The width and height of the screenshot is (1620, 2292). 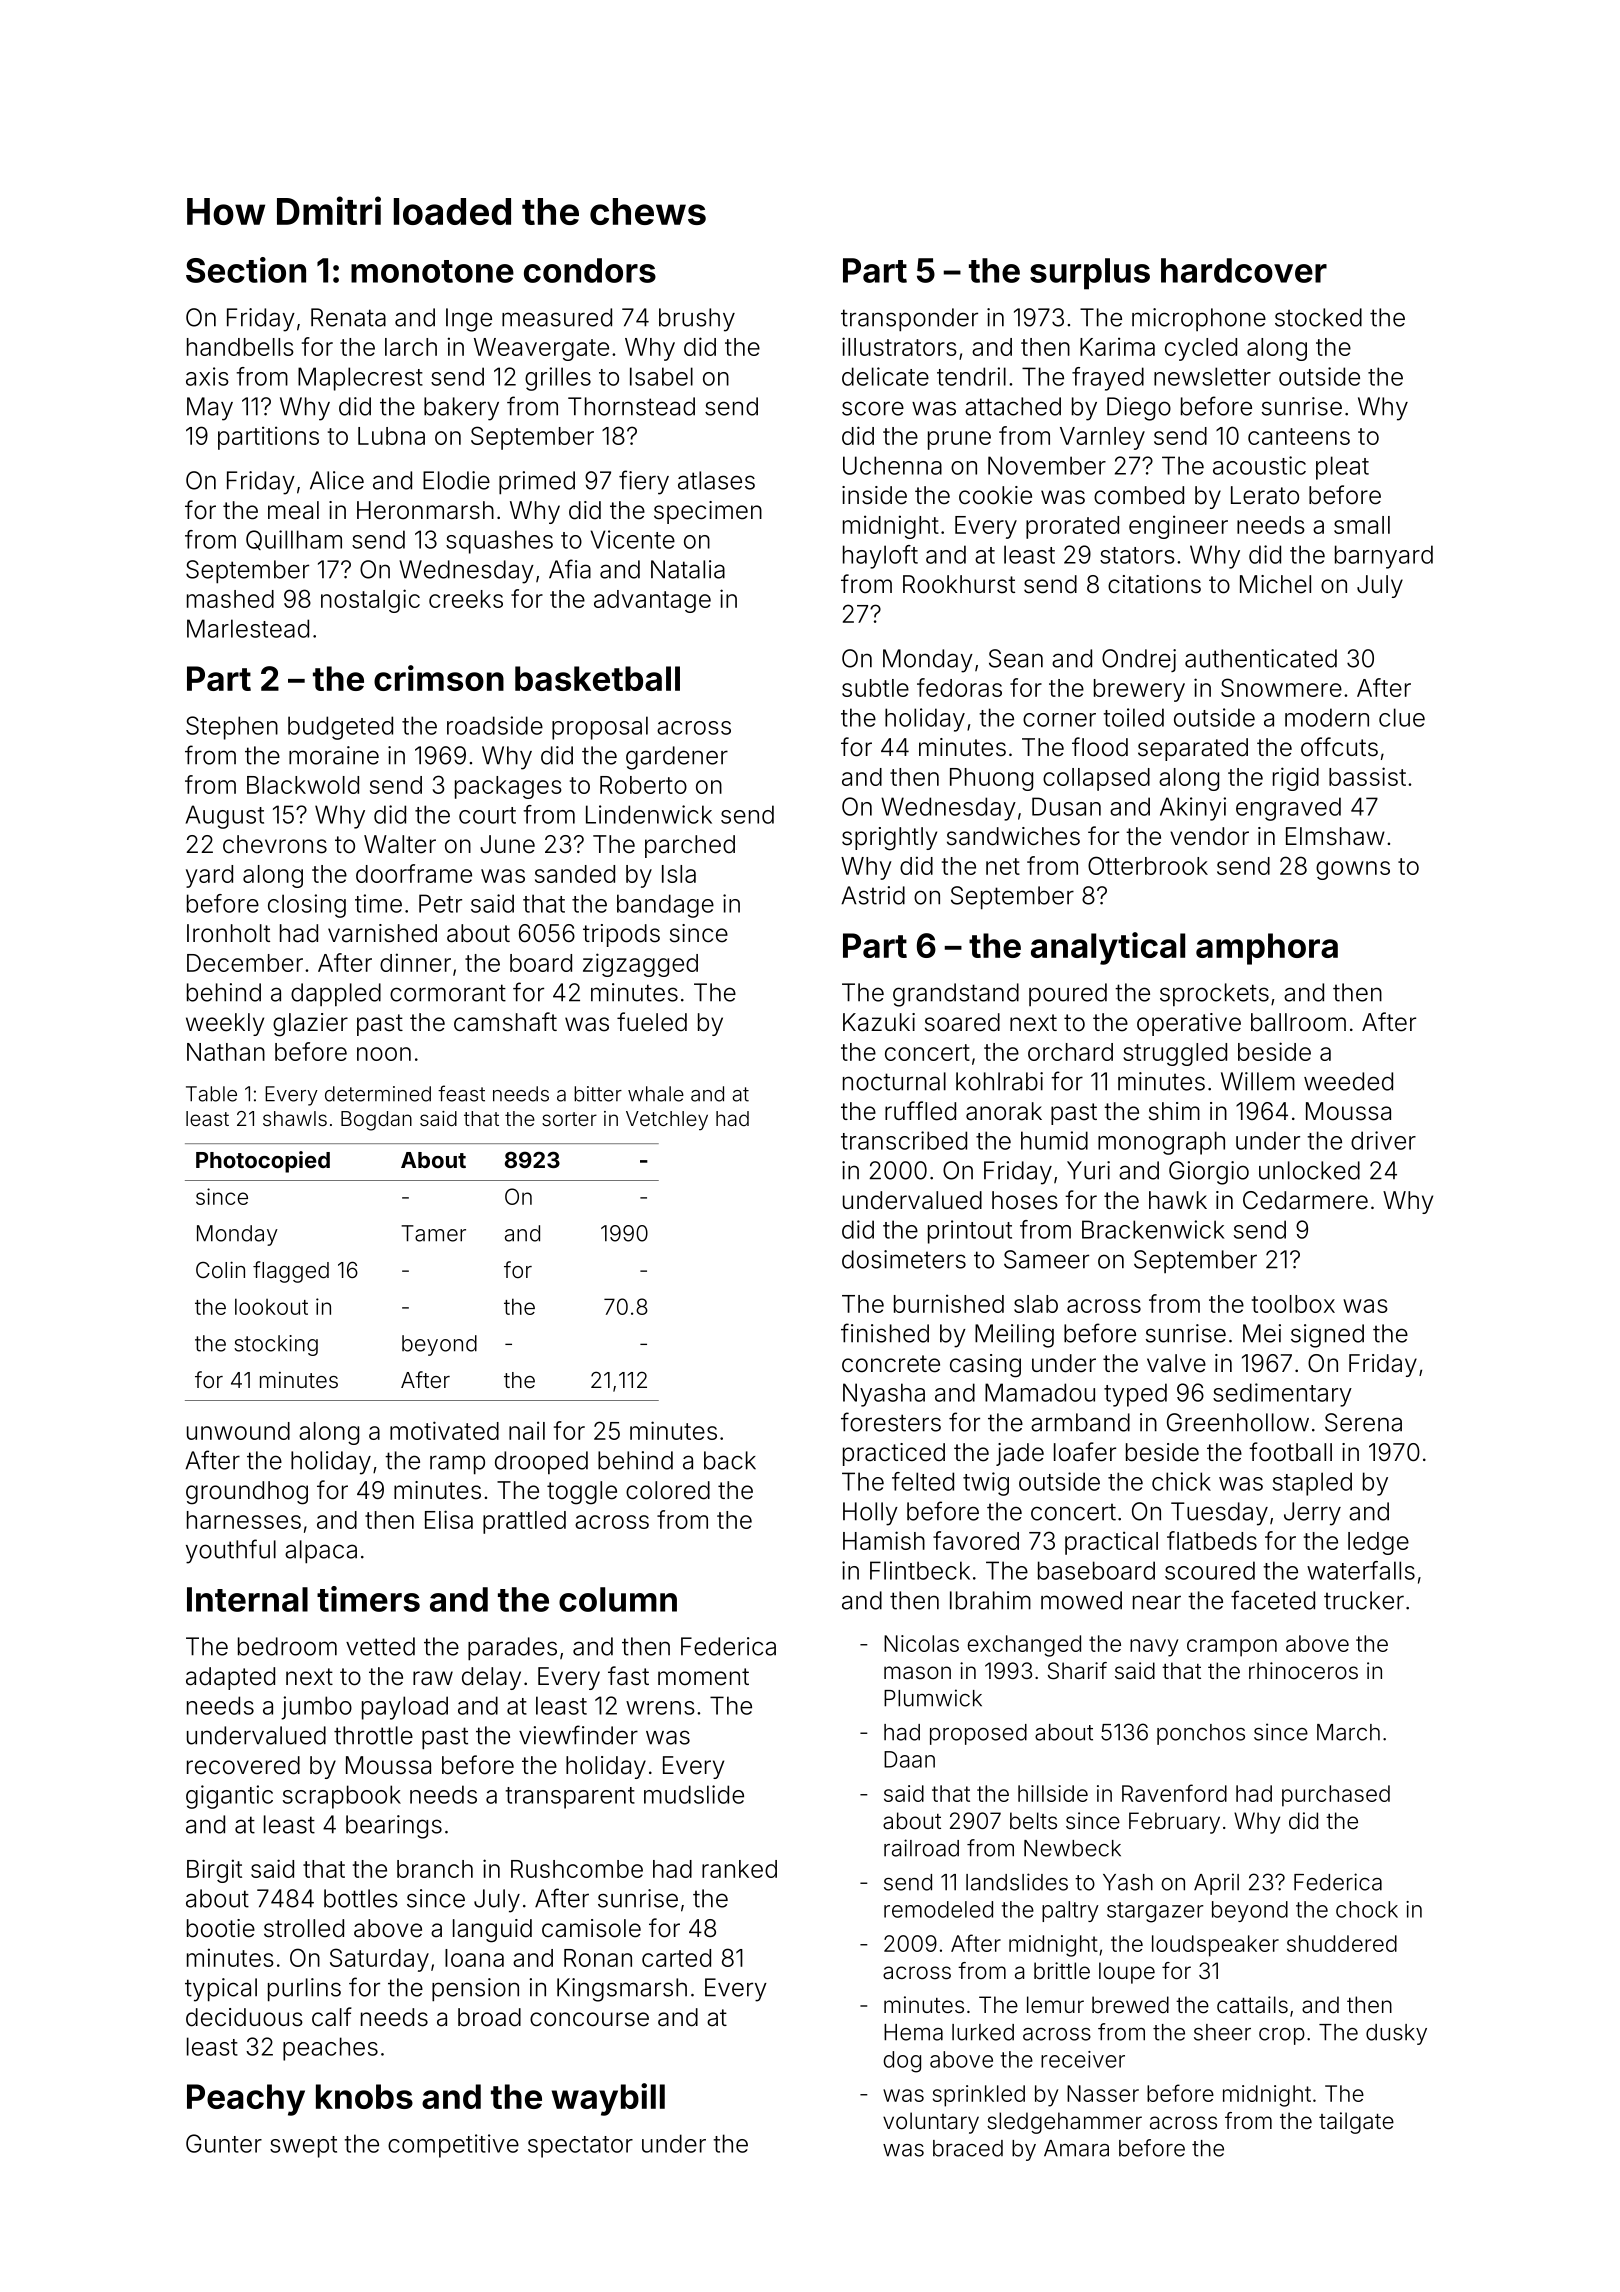 What do you see at coordinates (228, 933) in the screenshot?
I see `Ironholt` at bounding box center [228, 933].
